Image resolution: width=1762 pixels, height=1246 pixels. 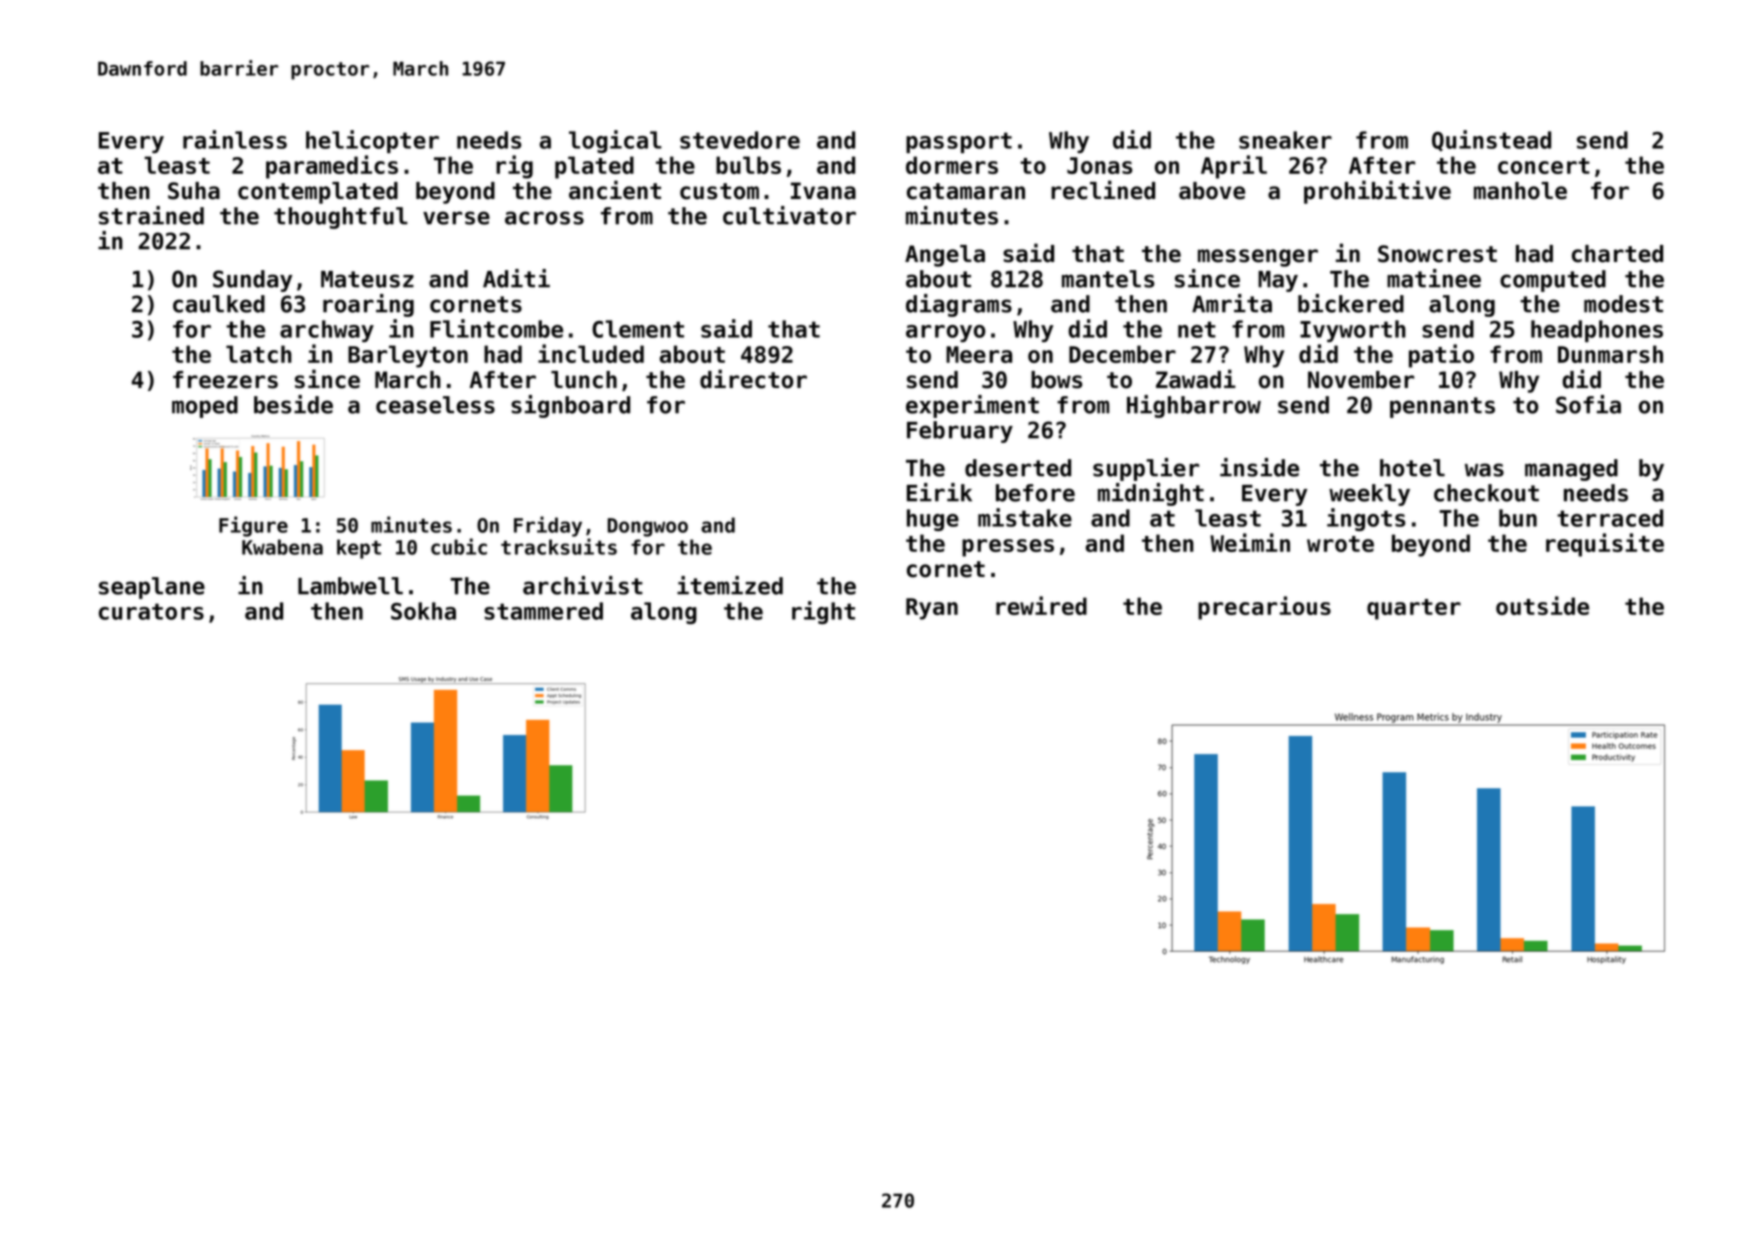 What do you see at coordinates (730, 585) in the screenshot?
I see `itemized` at bounding box center [730, 585].
